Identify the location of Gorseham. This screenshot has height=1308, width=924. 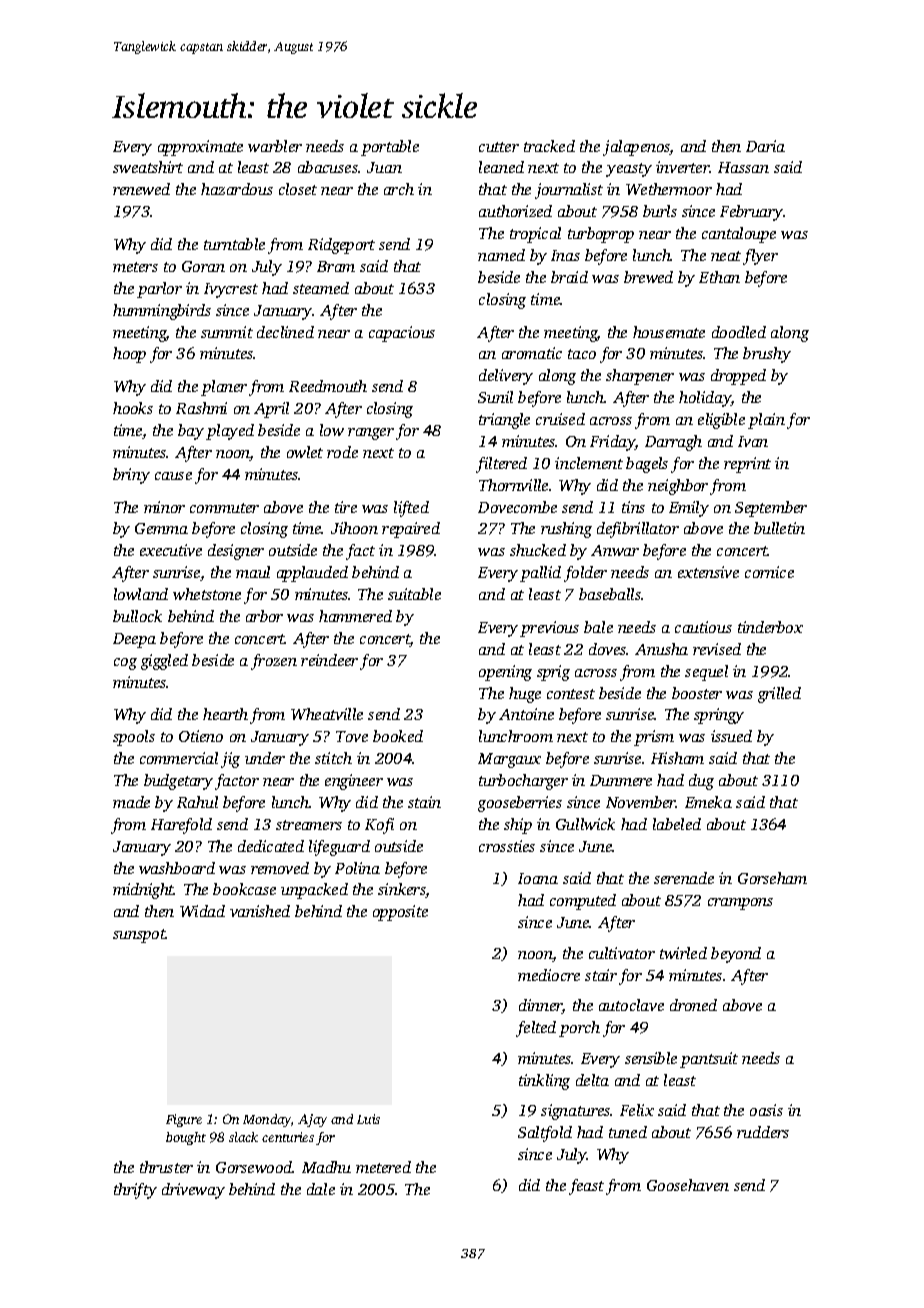
(772, 878).
